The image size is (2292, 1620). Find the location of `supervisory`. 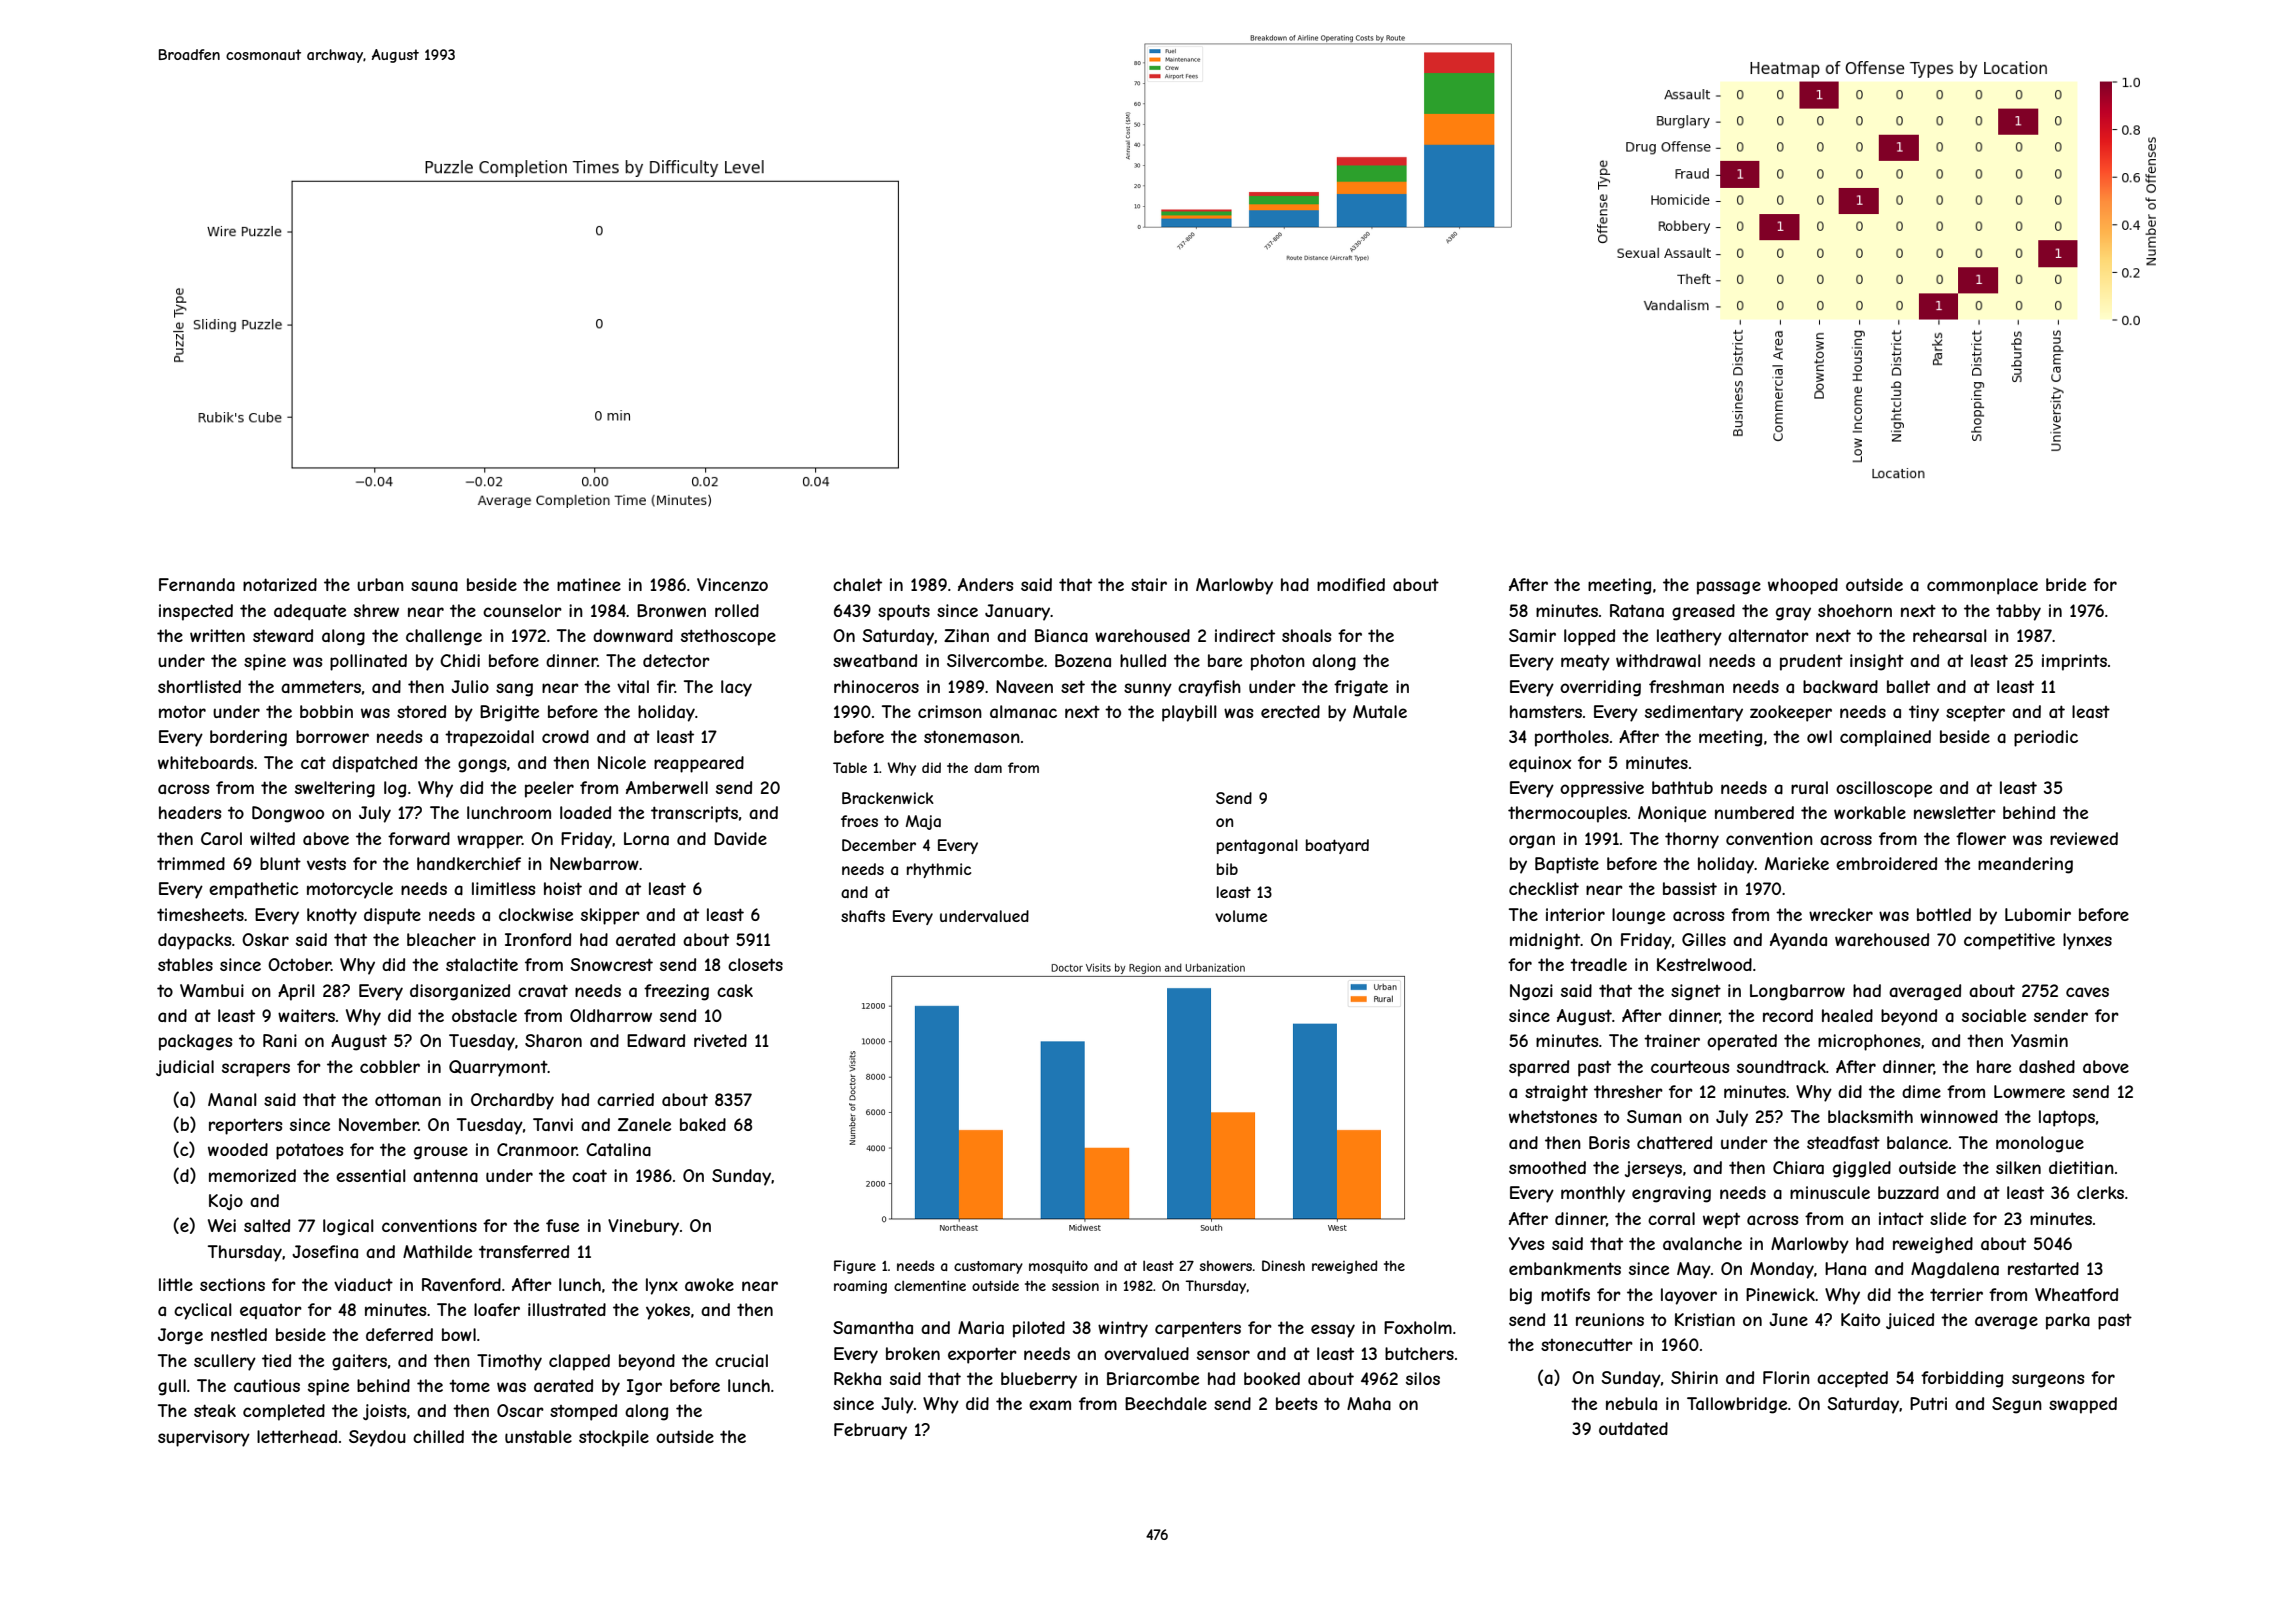

supervisory is located at coordinates (204, 1438).
